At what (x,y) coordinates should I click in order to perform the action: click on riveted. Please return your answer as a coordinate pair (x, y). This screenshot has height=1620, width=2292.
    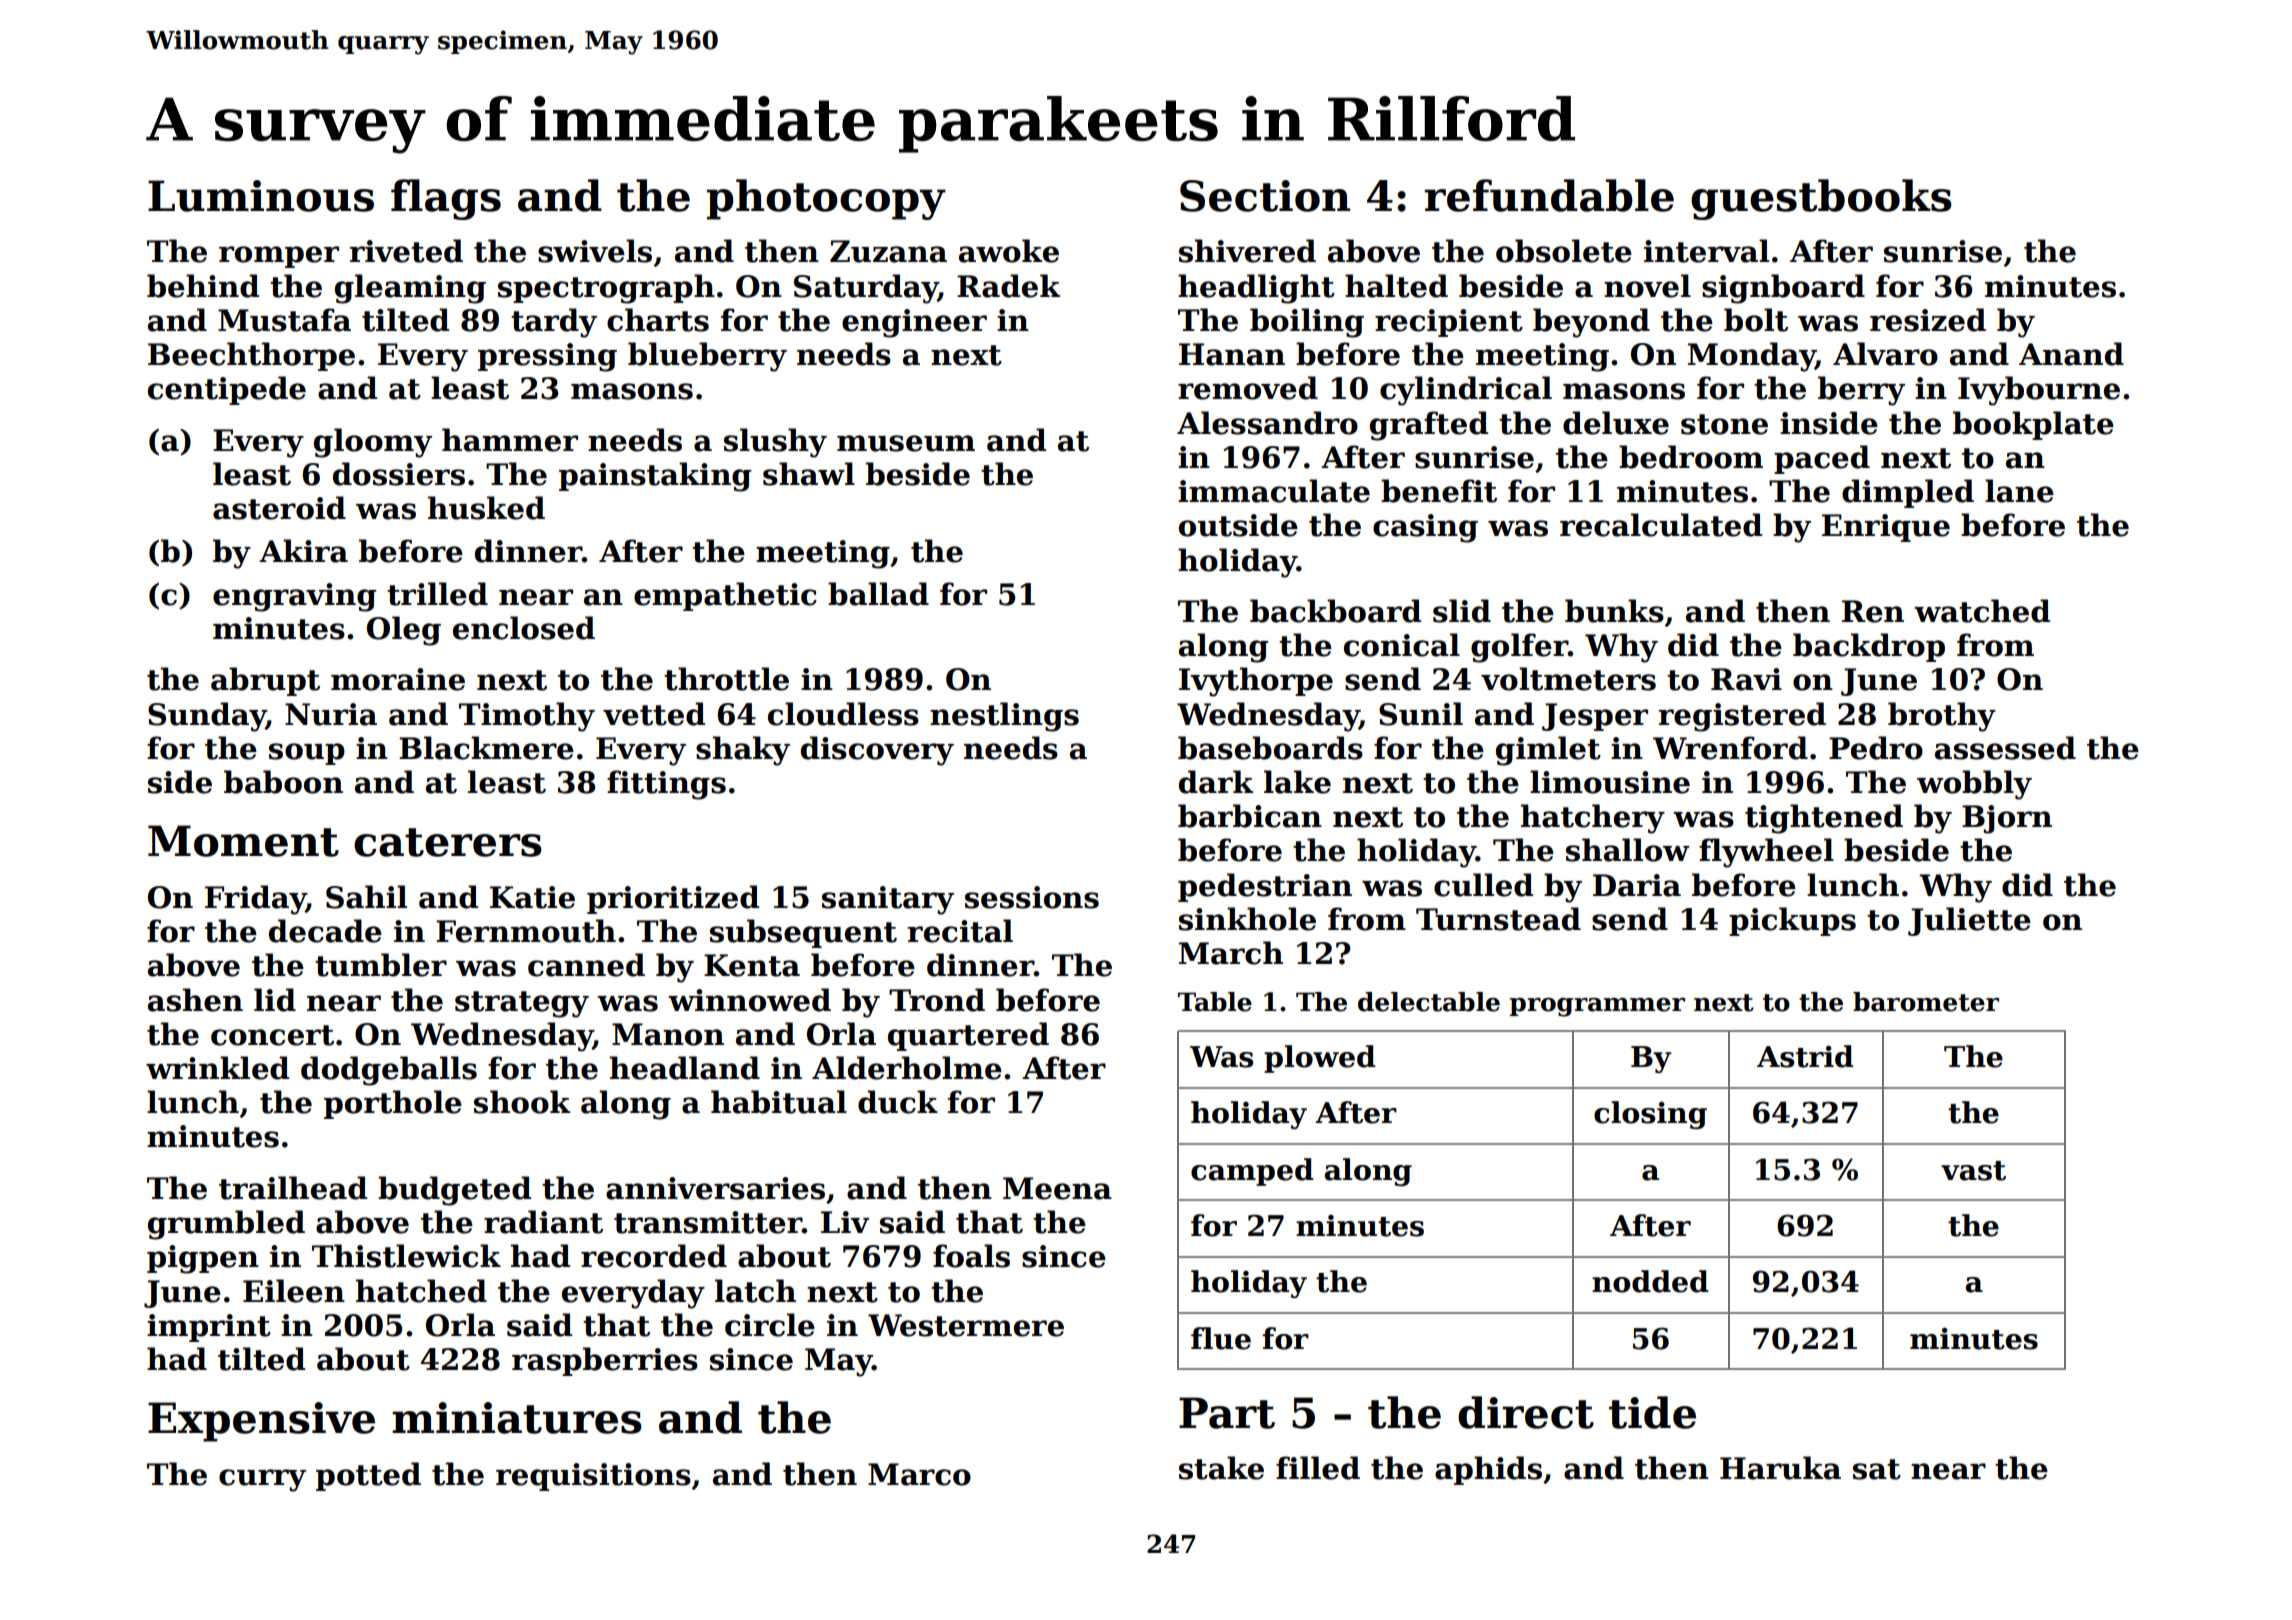
    Looking at the image, I should click on (406, 251).
